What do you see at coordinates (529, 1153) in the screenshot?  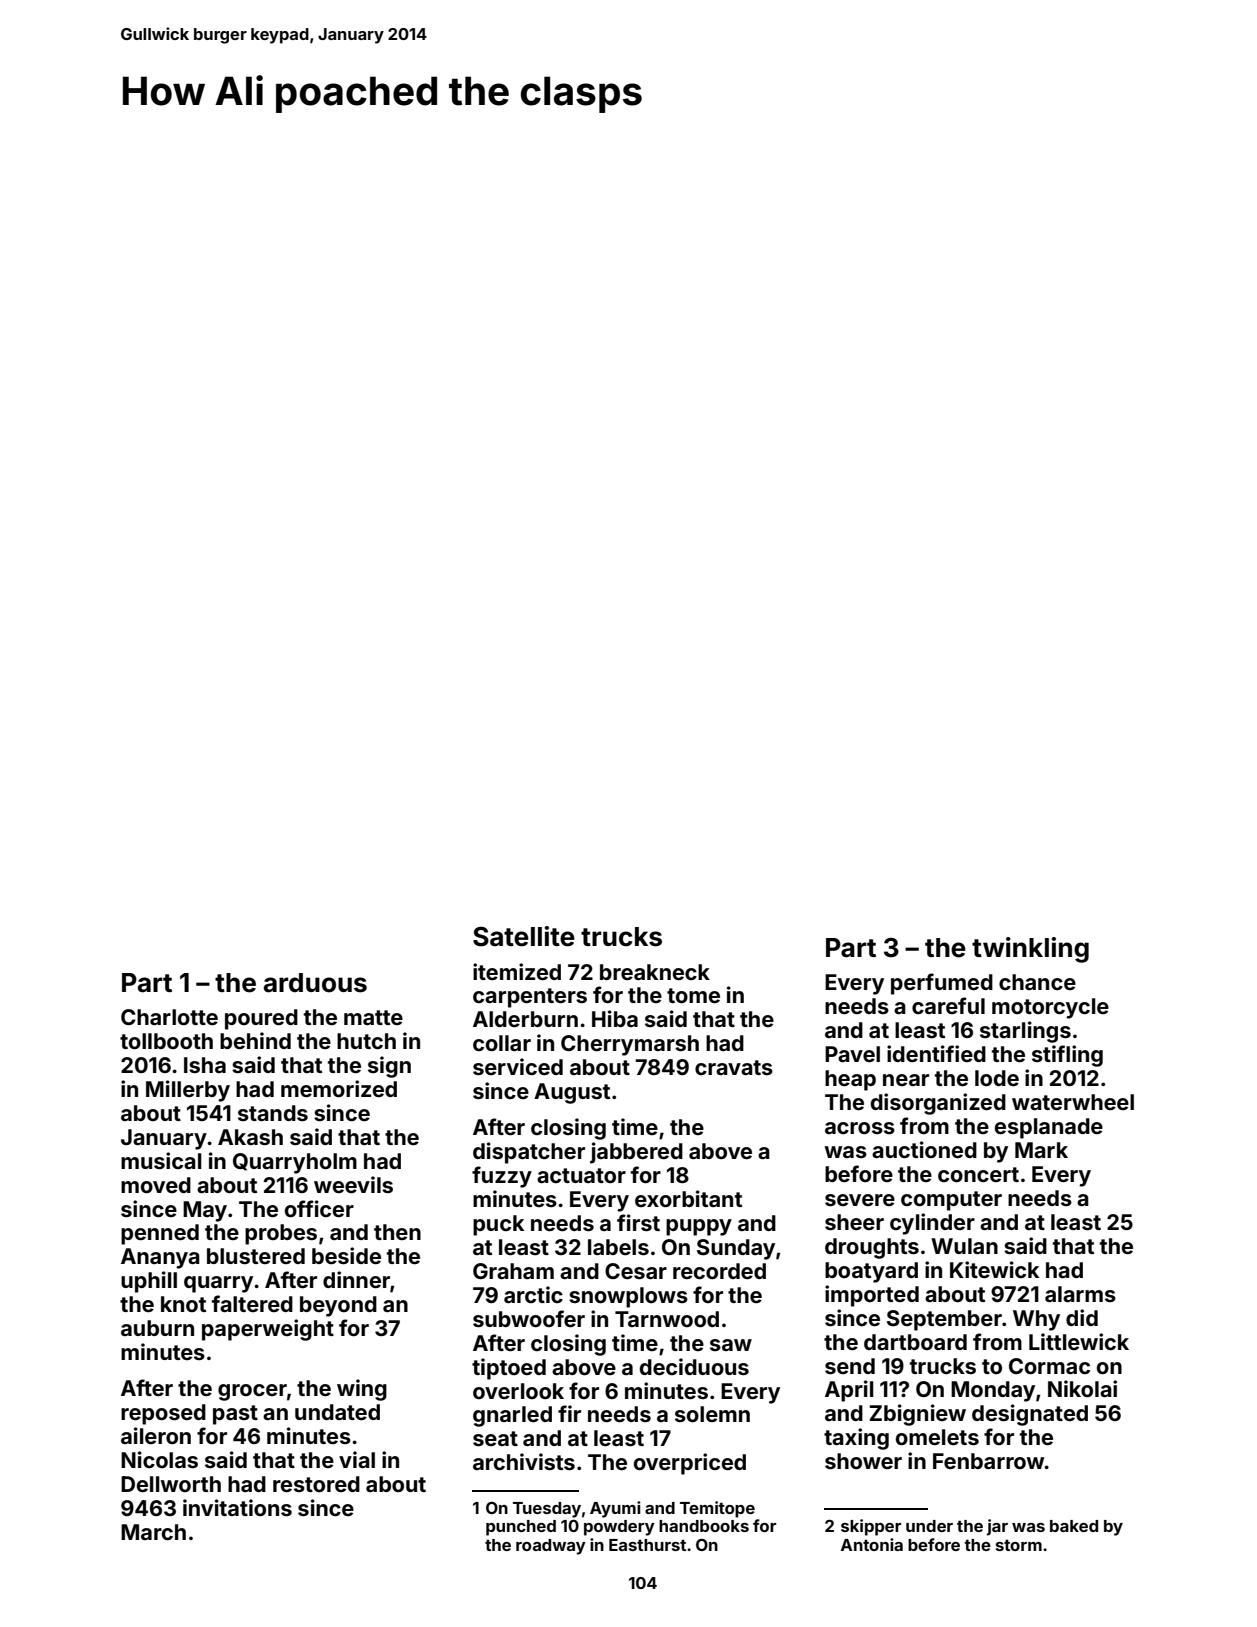 I see `dispatcher` at bounding box center [529, 1153].
